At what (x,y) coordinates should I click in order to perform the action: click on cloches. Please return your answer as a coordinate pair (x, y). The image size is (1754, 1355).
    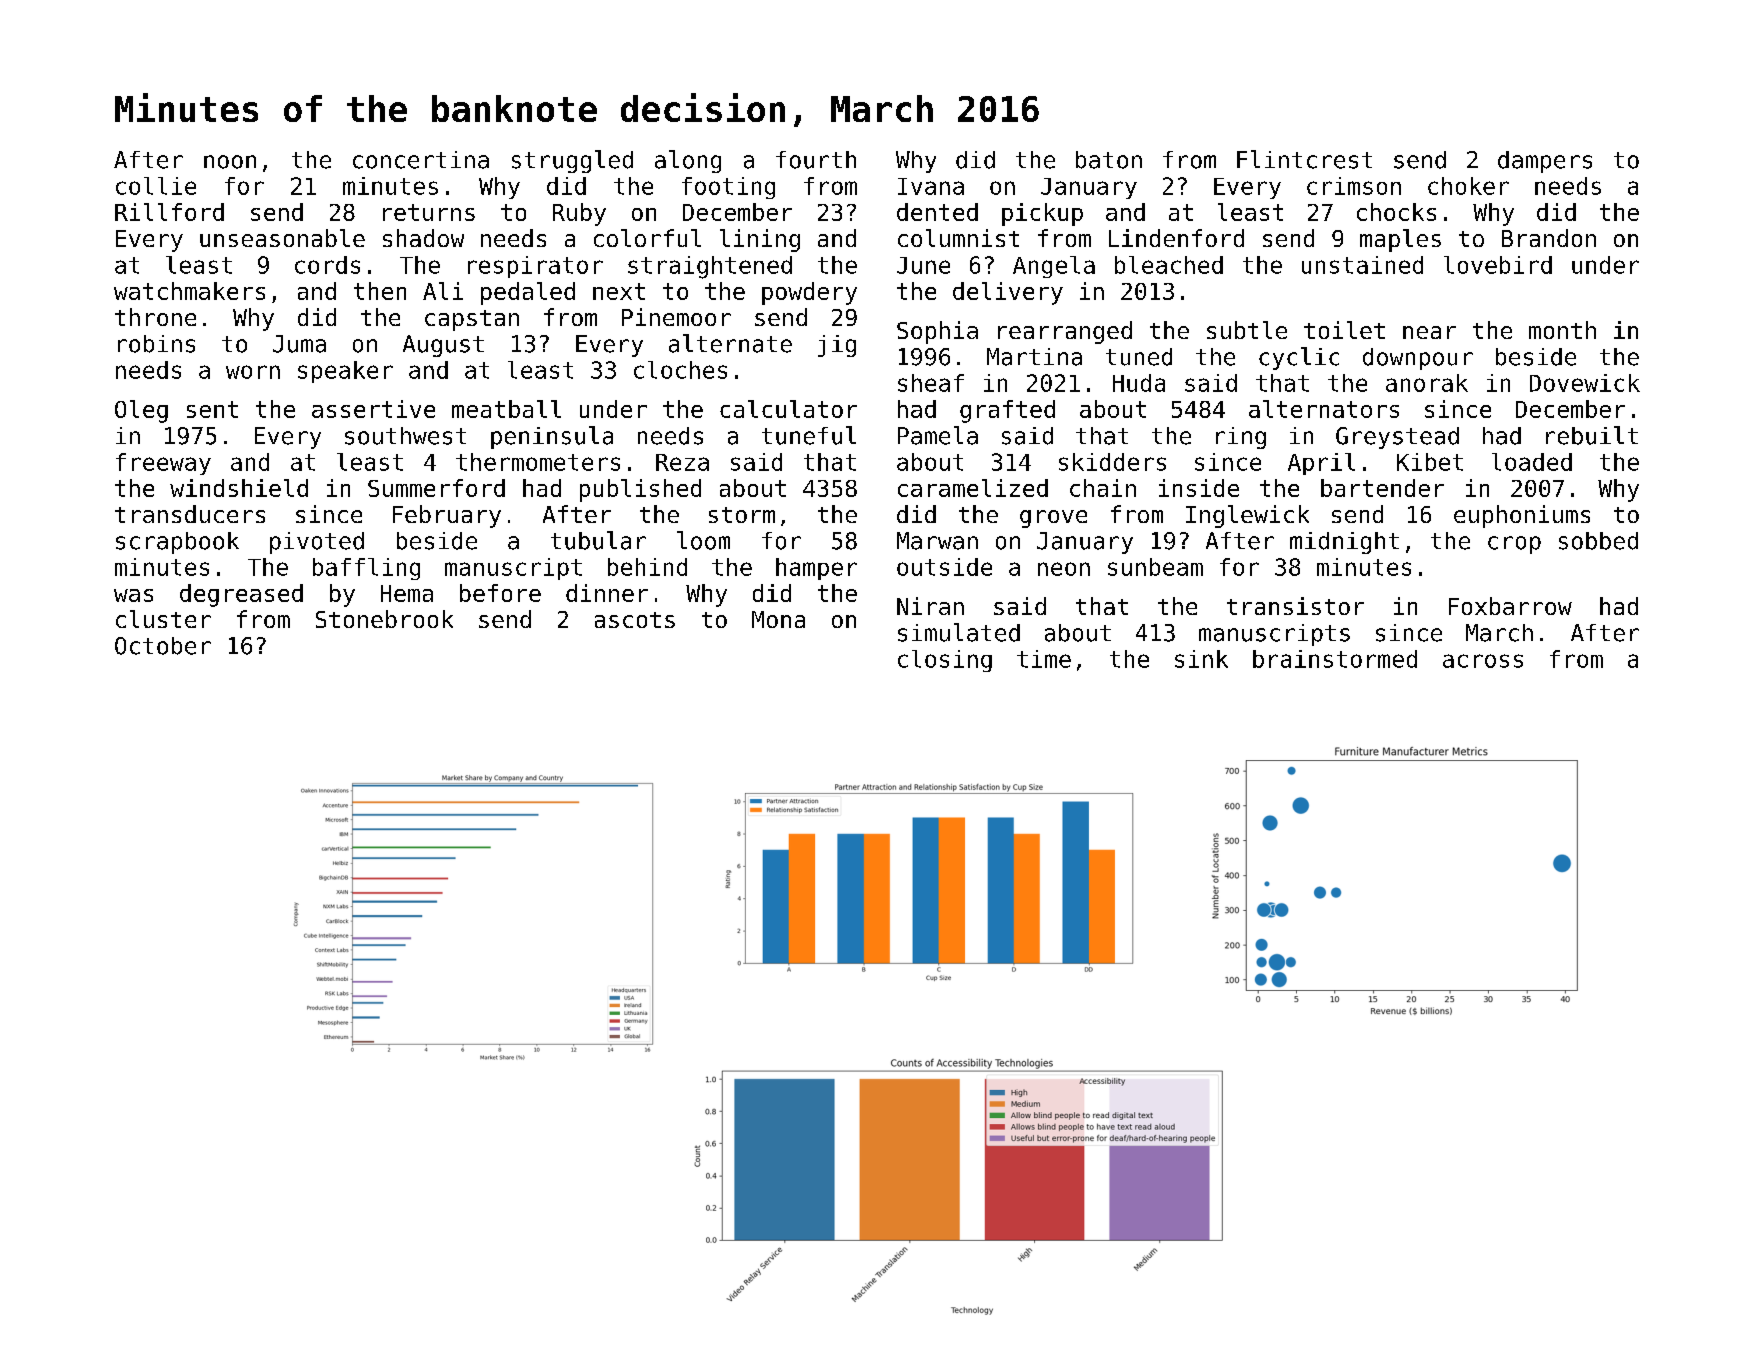
    Looking at the image, I should click on (680, 370).
